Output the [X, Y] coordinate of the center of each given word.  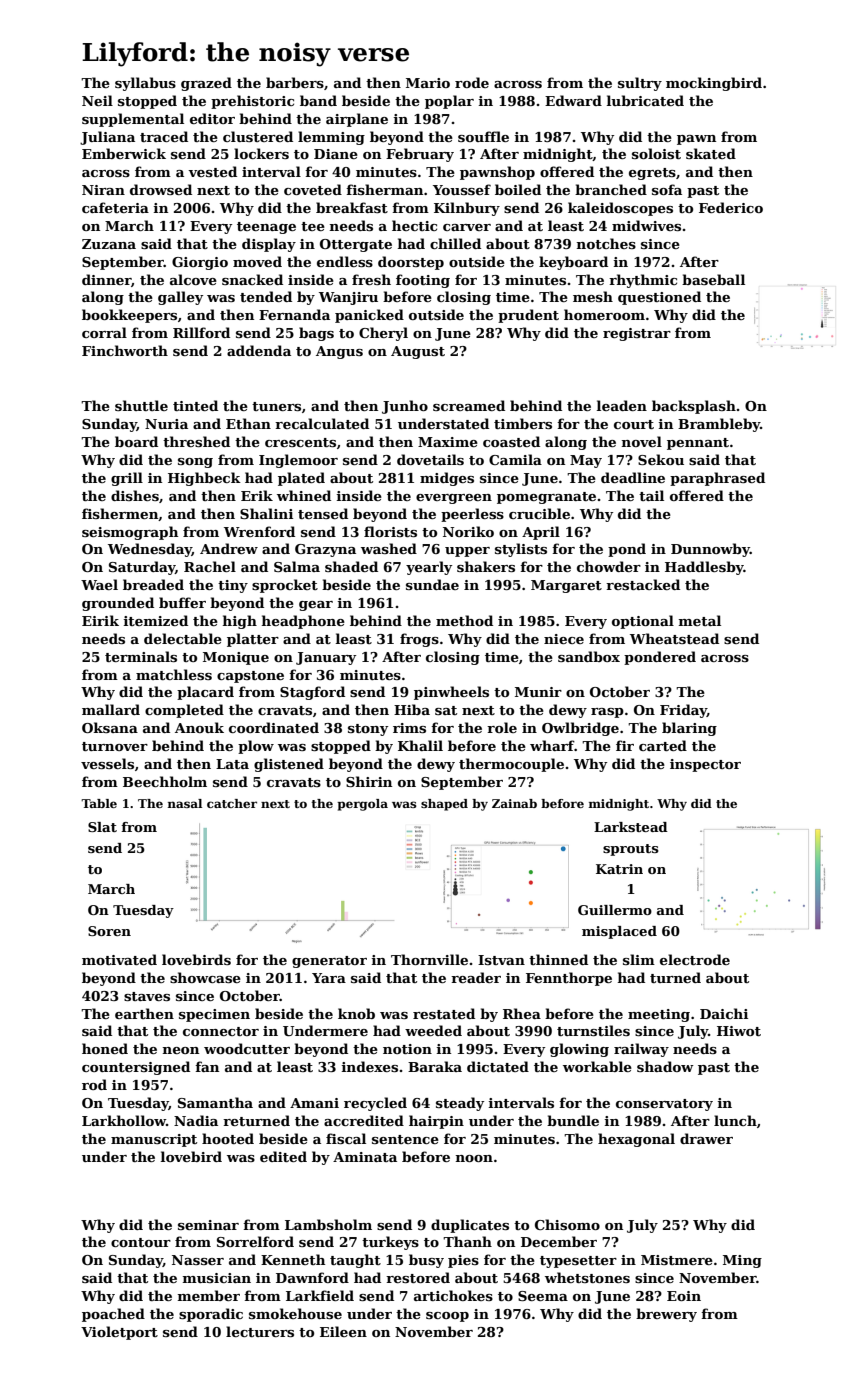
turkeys [390, 1243]
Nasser [198, 1260]
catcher [232, 803]
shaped [444, 805]
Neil [97, 100]
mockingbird [714, 84]
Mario [428, 83]
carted [663, 745]
